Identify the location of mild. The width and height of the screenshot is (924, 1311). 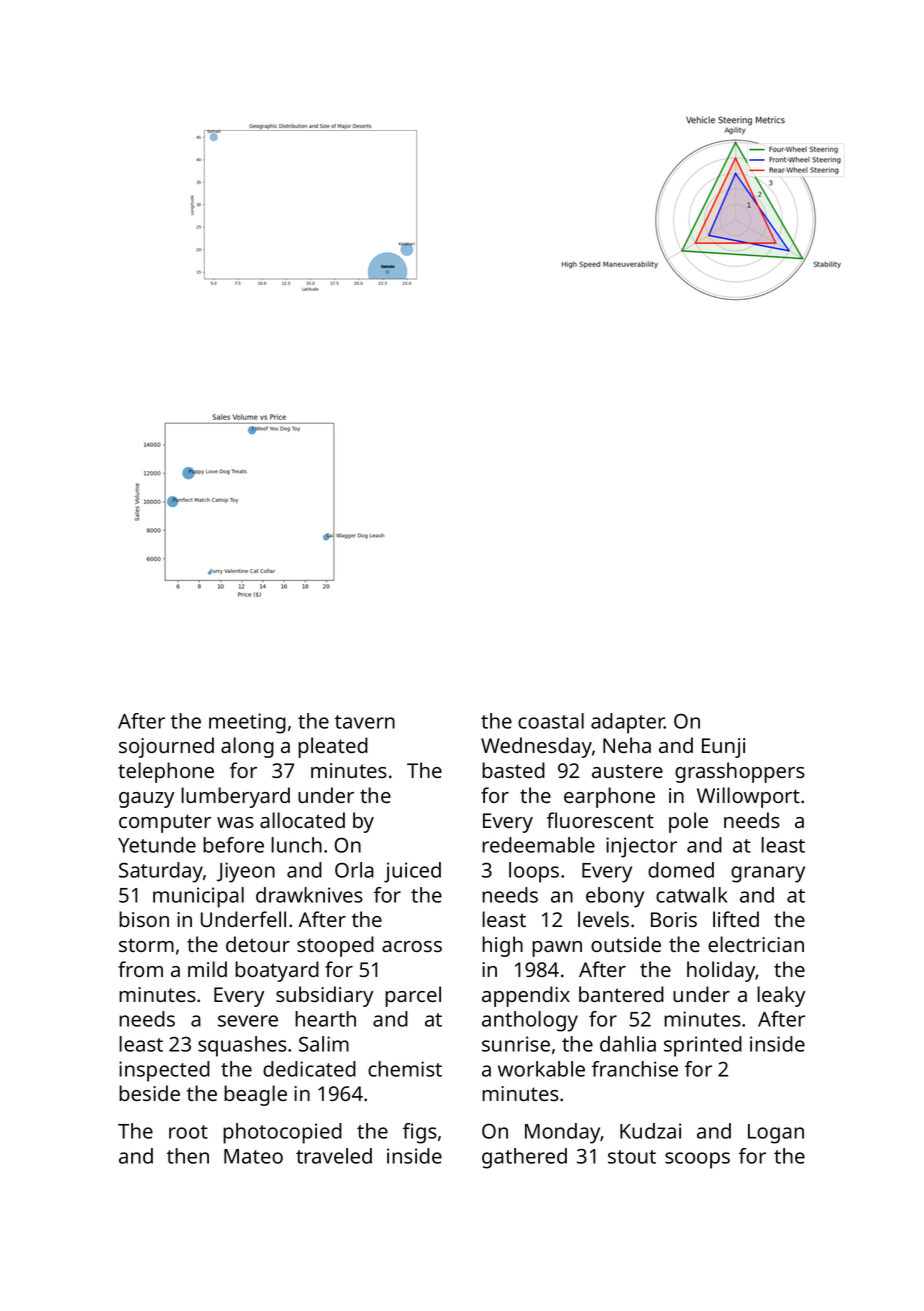
(207, 969).
